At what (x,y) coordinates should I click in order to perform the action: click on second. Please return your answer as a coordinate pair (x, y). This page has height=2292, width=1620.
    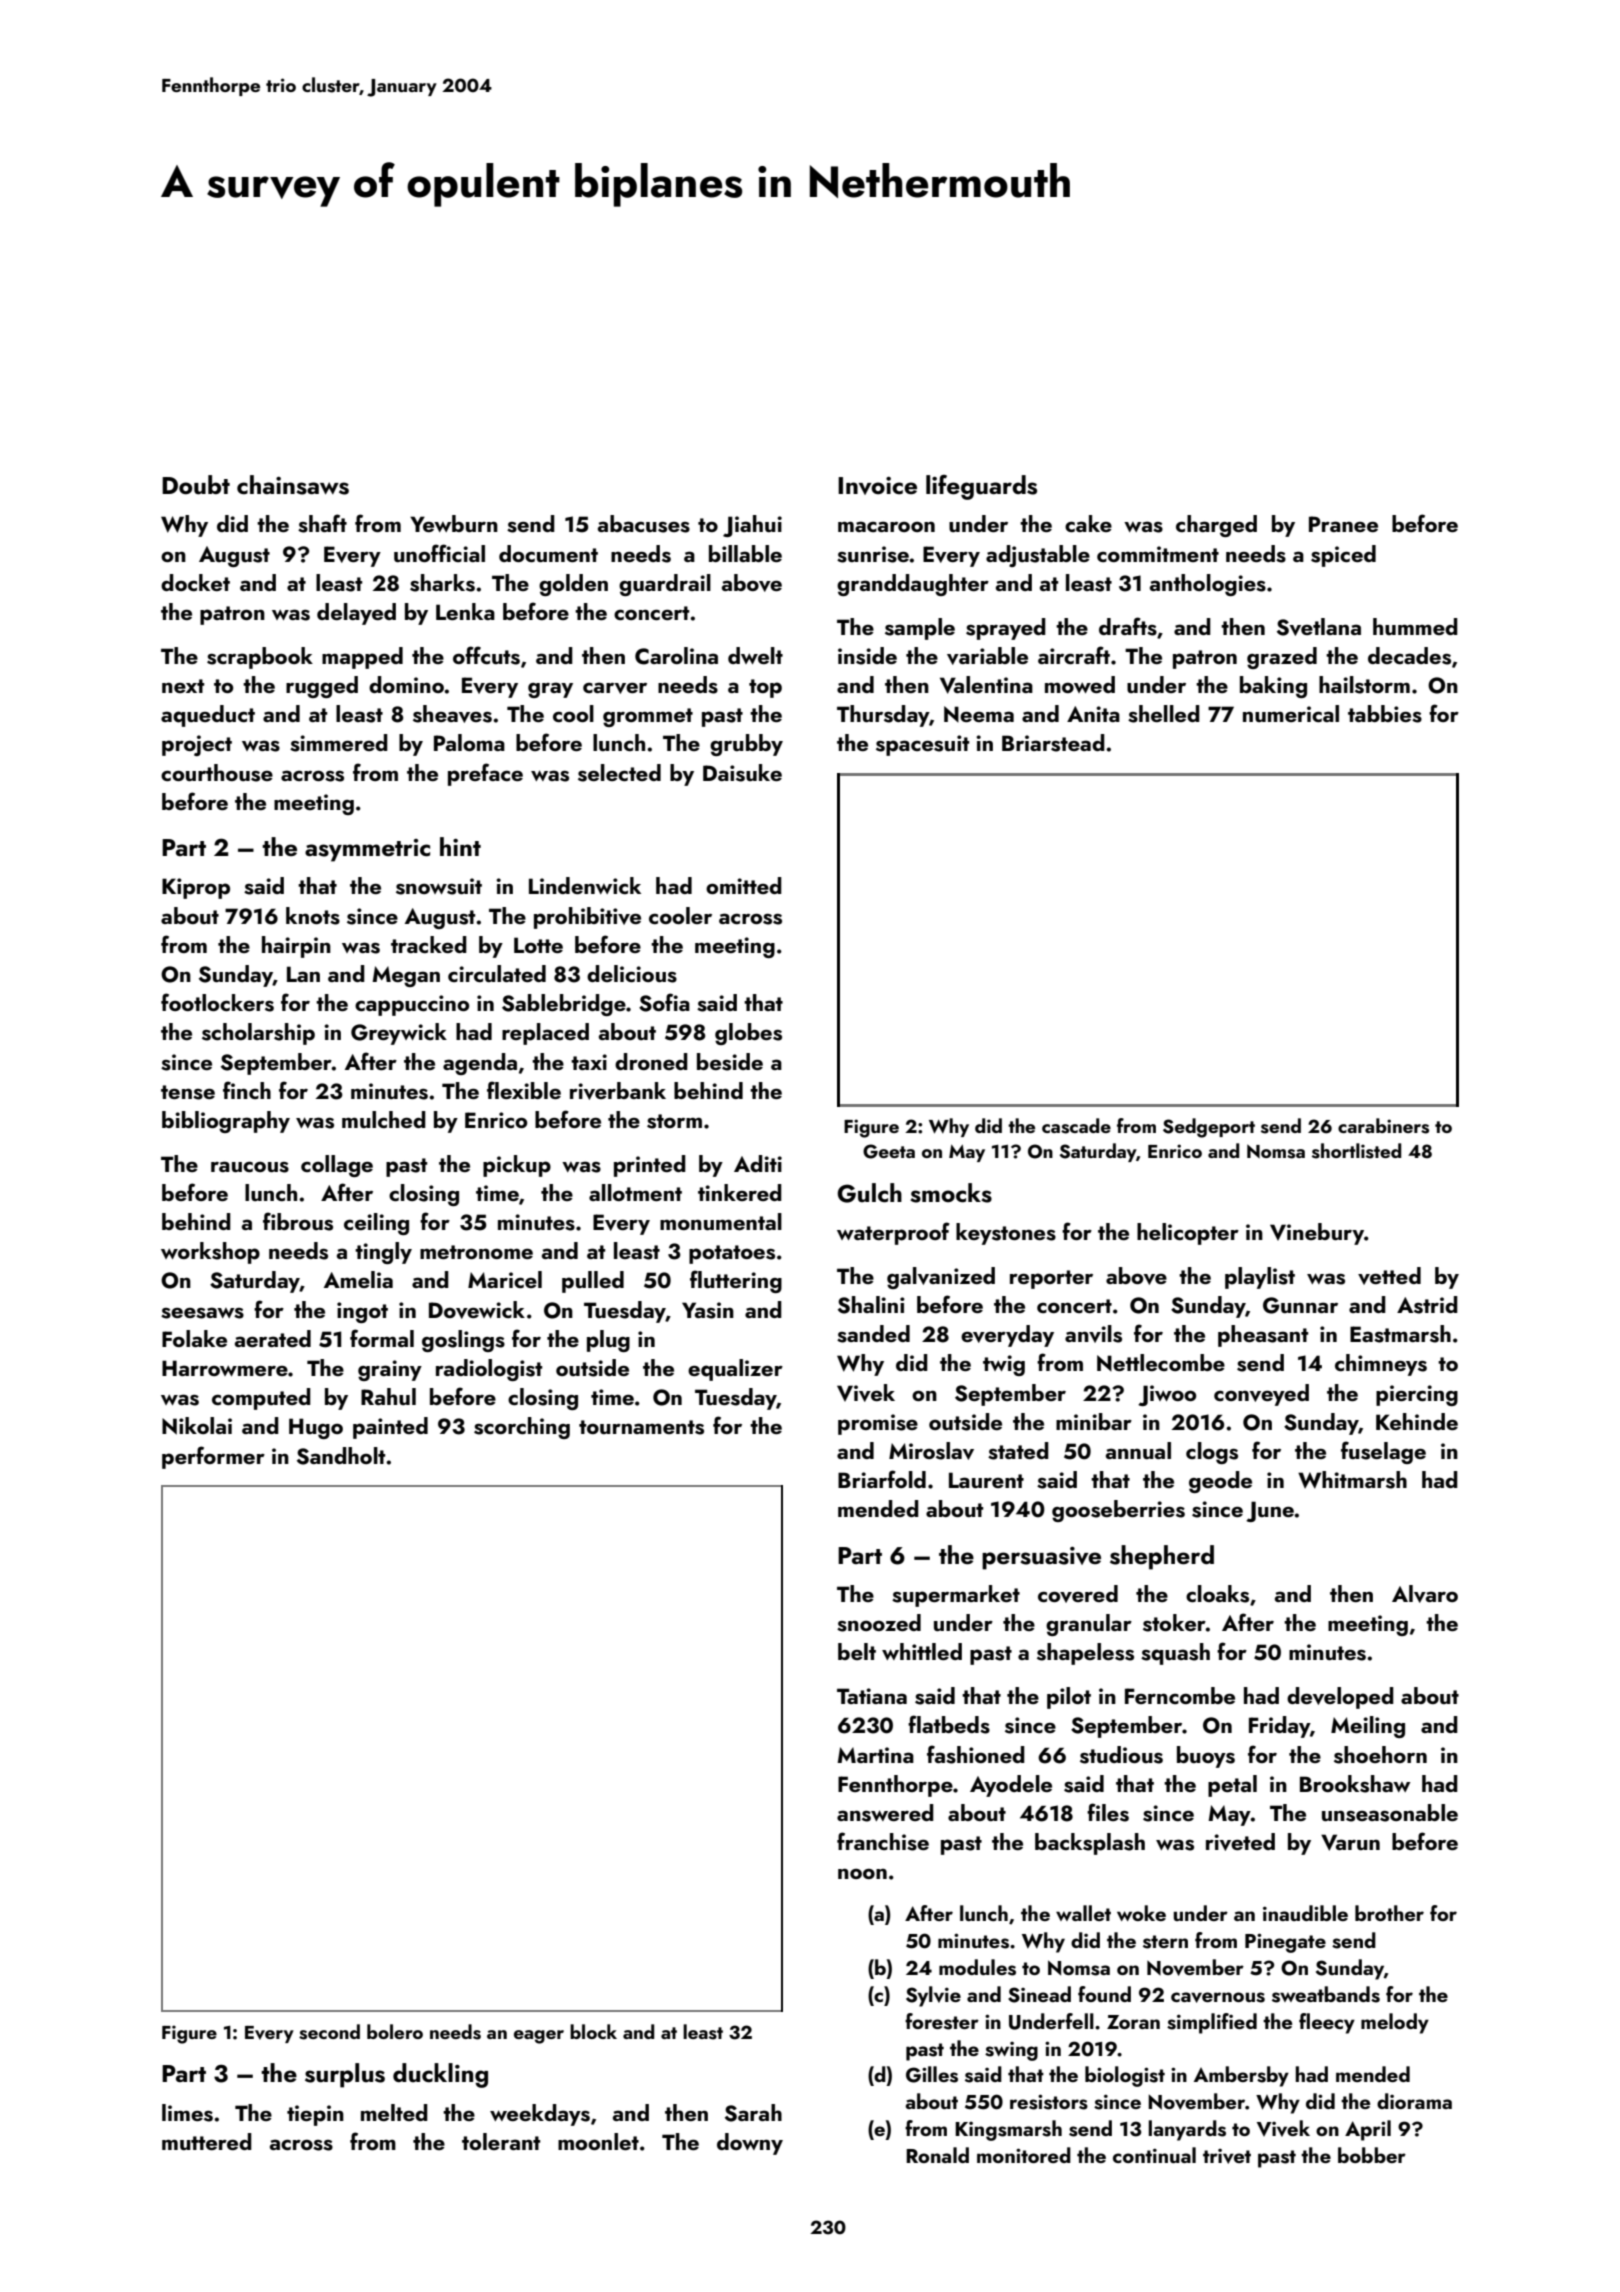
    Looking at the image, I should click on (329, 2032).
